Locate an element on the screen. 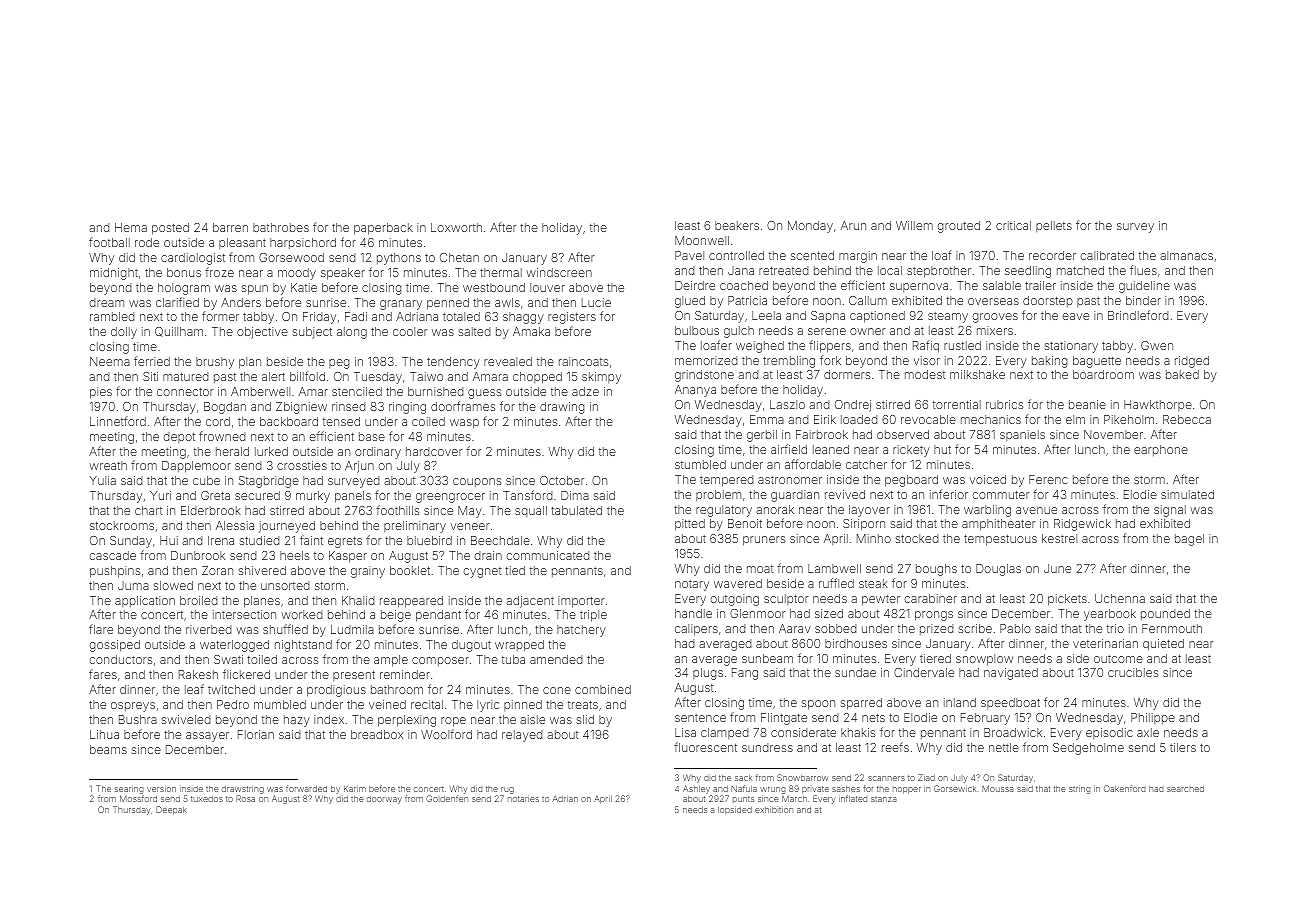 The image size is (1308, 924). forwarded is located at coordinates (306, 788).
